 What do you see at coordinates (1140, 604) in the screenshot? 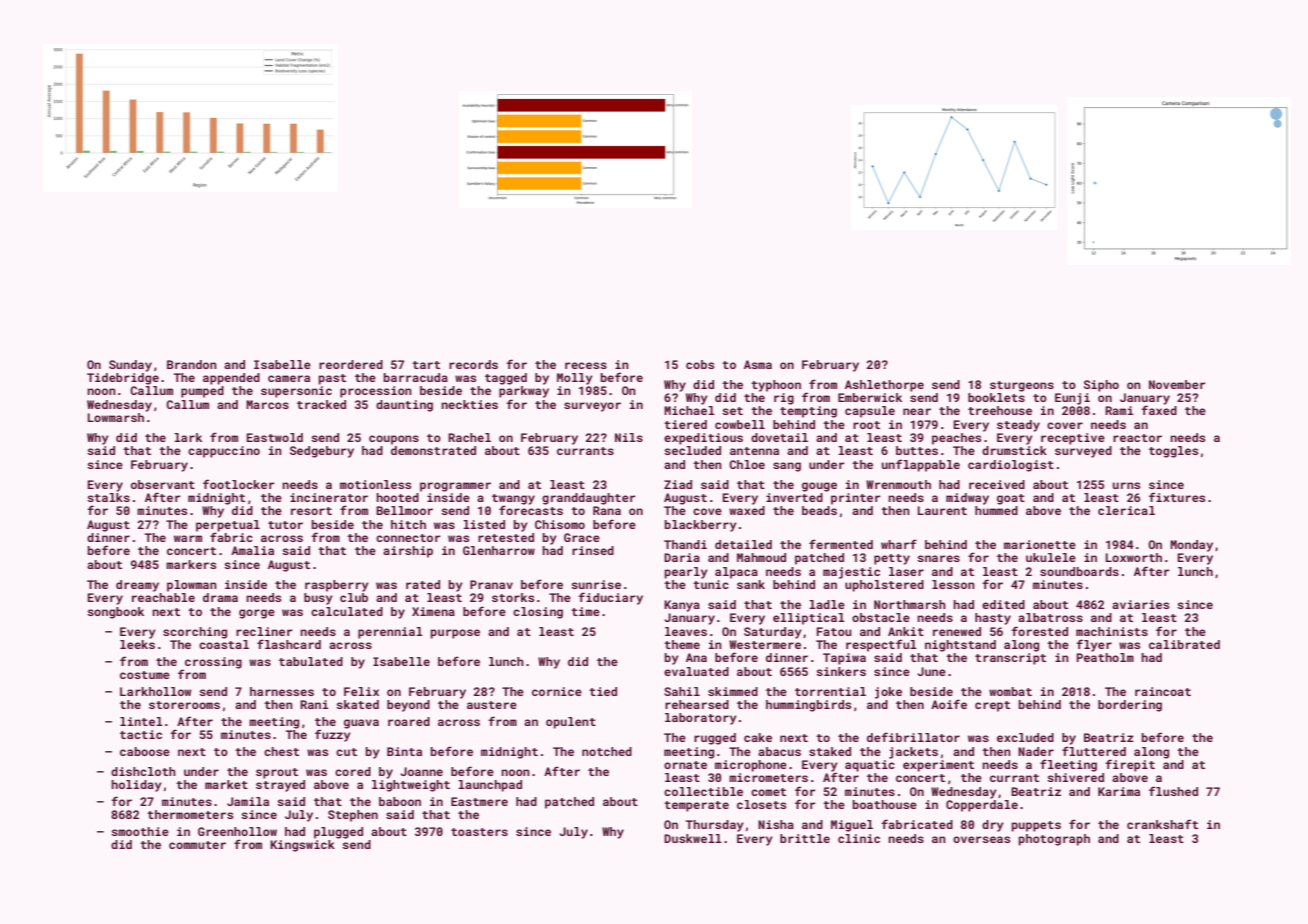
I see `aviaries` at bounding box center [1140, 604].
